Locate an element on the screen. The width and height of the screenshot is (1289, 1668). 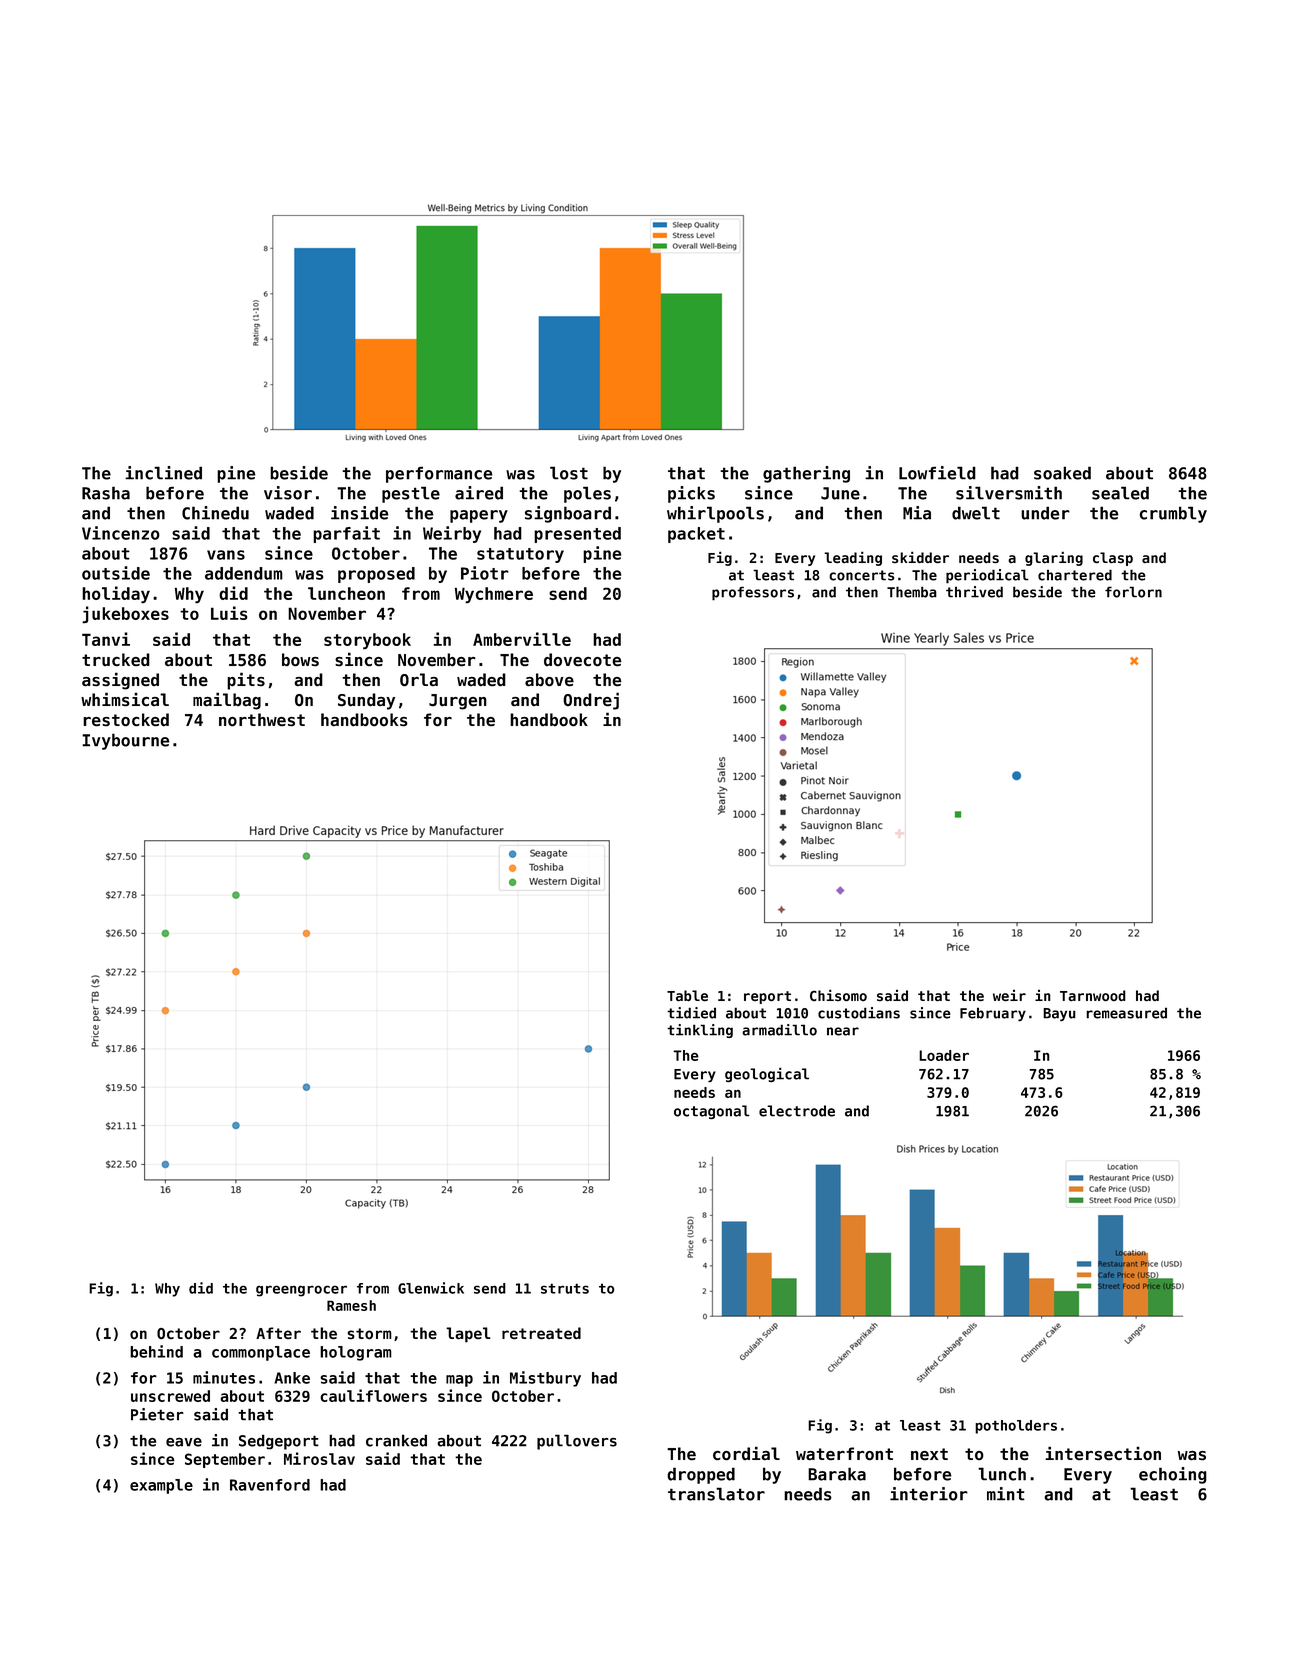
electrode is located at coordinates (797, 1111).
